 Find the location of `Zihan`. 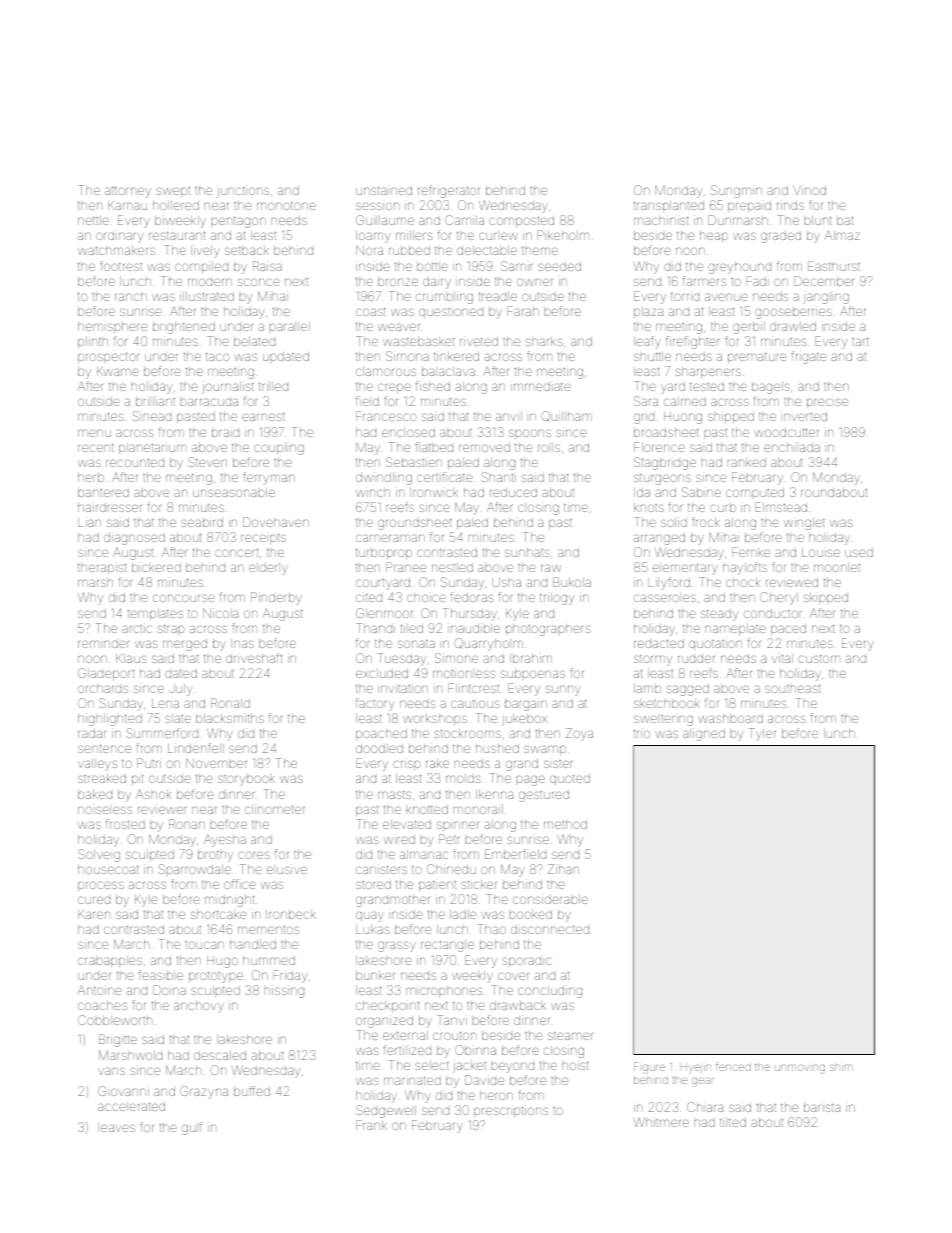

Zihan is located at coordinates (563, 869).
